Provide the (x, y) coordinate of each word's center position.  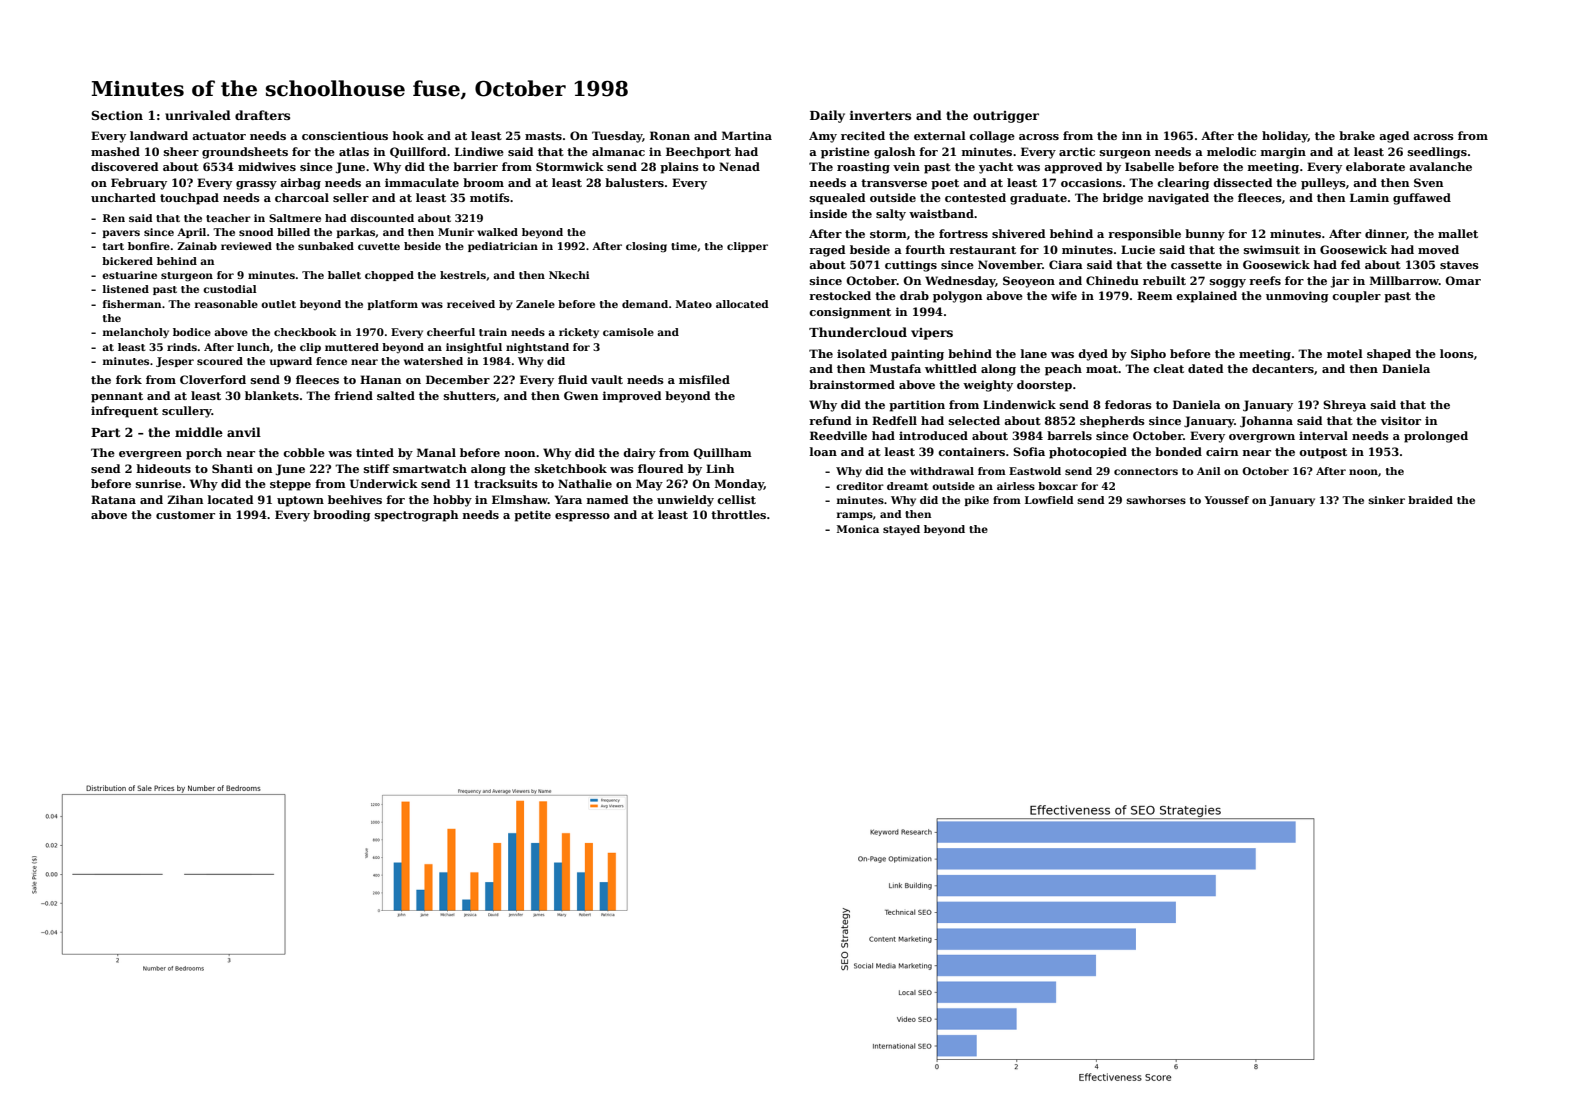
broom (483, 182)
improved (632, 397)
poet (945, 184)
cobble (304, 452)
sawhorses (1156, 500)
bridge (1123, 199)
